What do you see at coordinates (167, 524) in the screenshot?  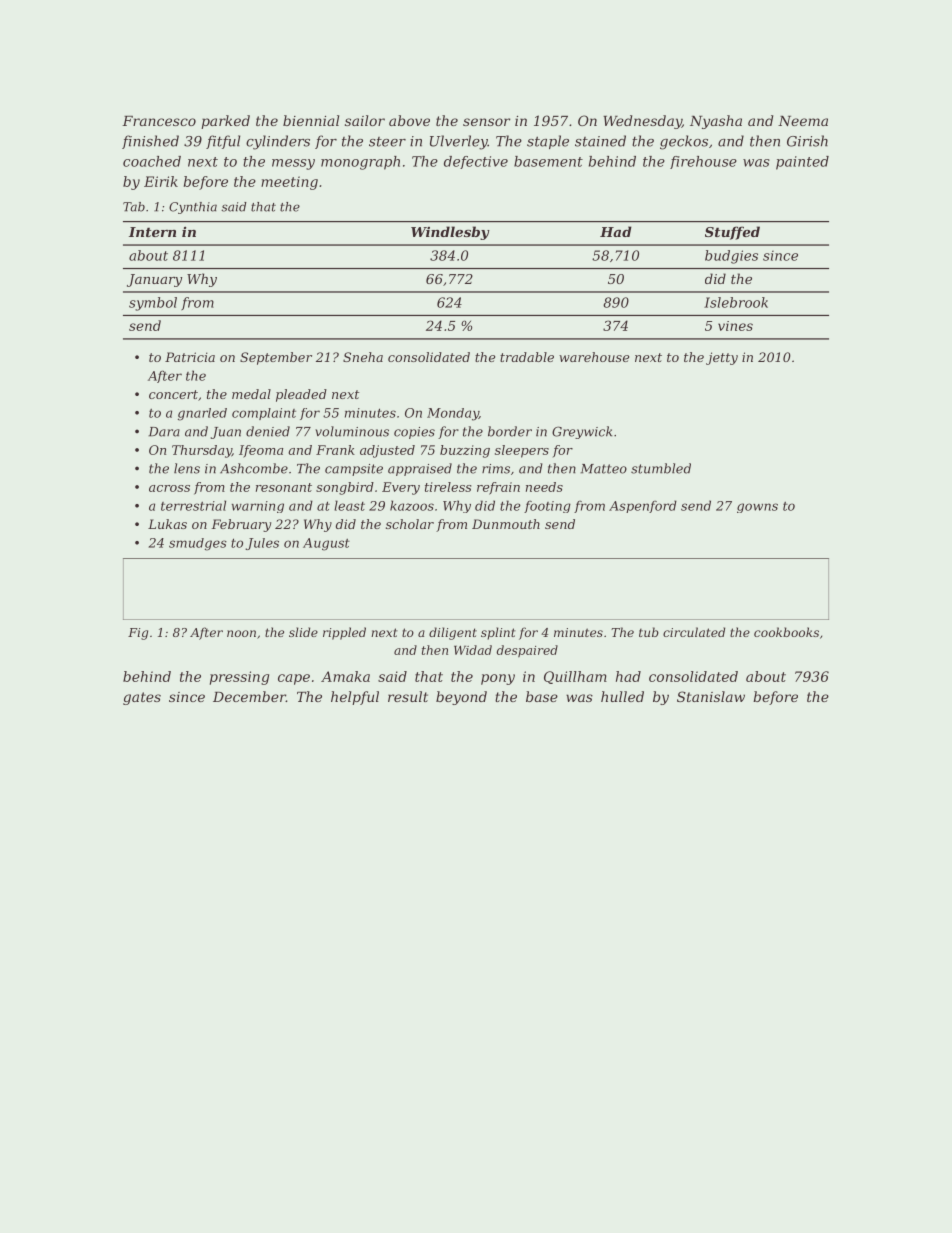 I see `Lukas` at bounding box center [167, 524].
